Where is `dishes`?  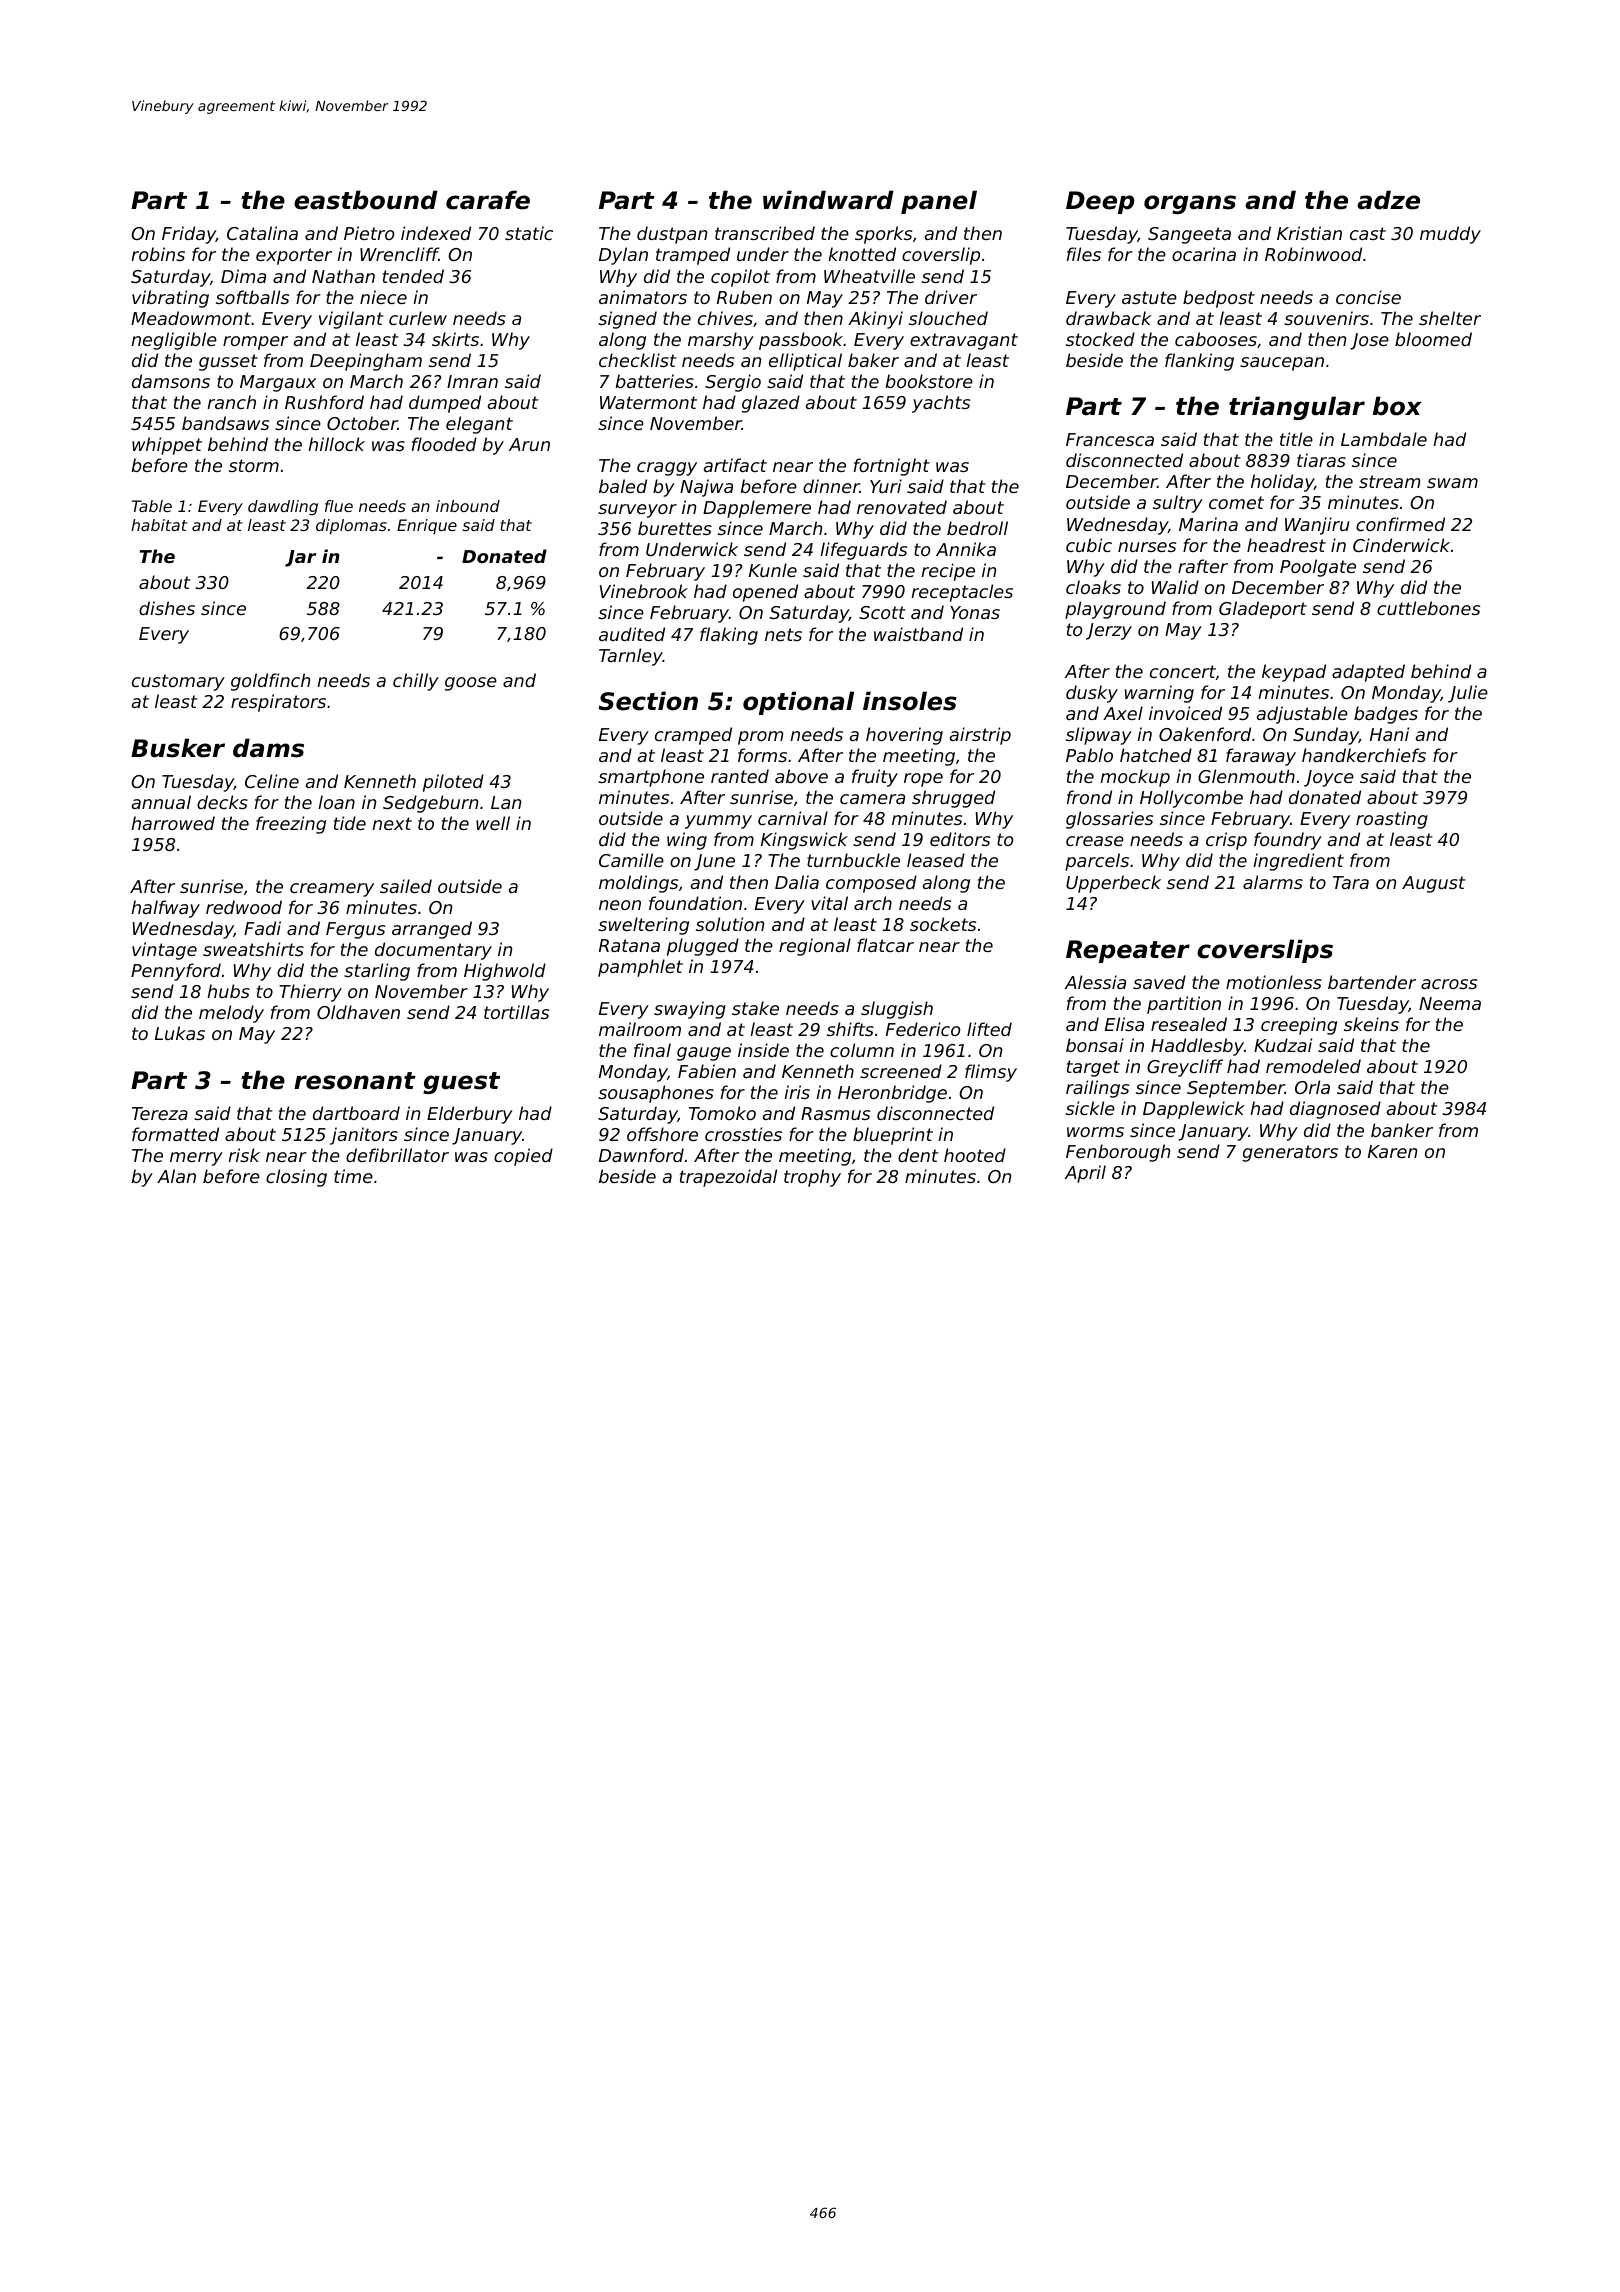 dishes is located at coordinates (167, 608).
